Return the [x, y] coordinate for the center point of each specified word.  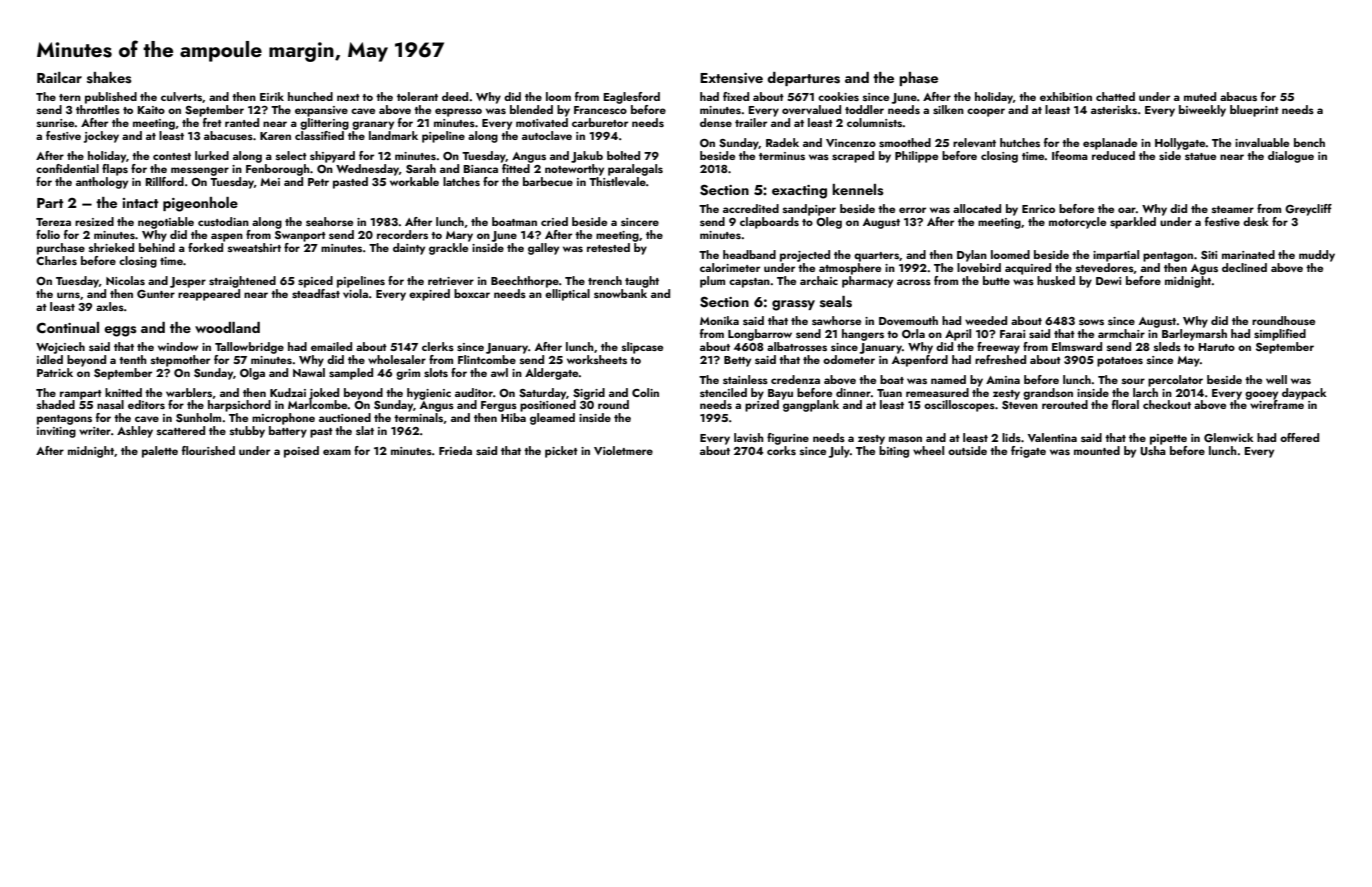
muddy [1317, 256]
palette [160, 452]
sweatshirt [254, 247]
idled [50, 359]
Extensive [731, 78]
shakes [109, 78]
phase [918, 79]
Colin [645, 392]
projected [805, 256]
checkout [1167, 404]
